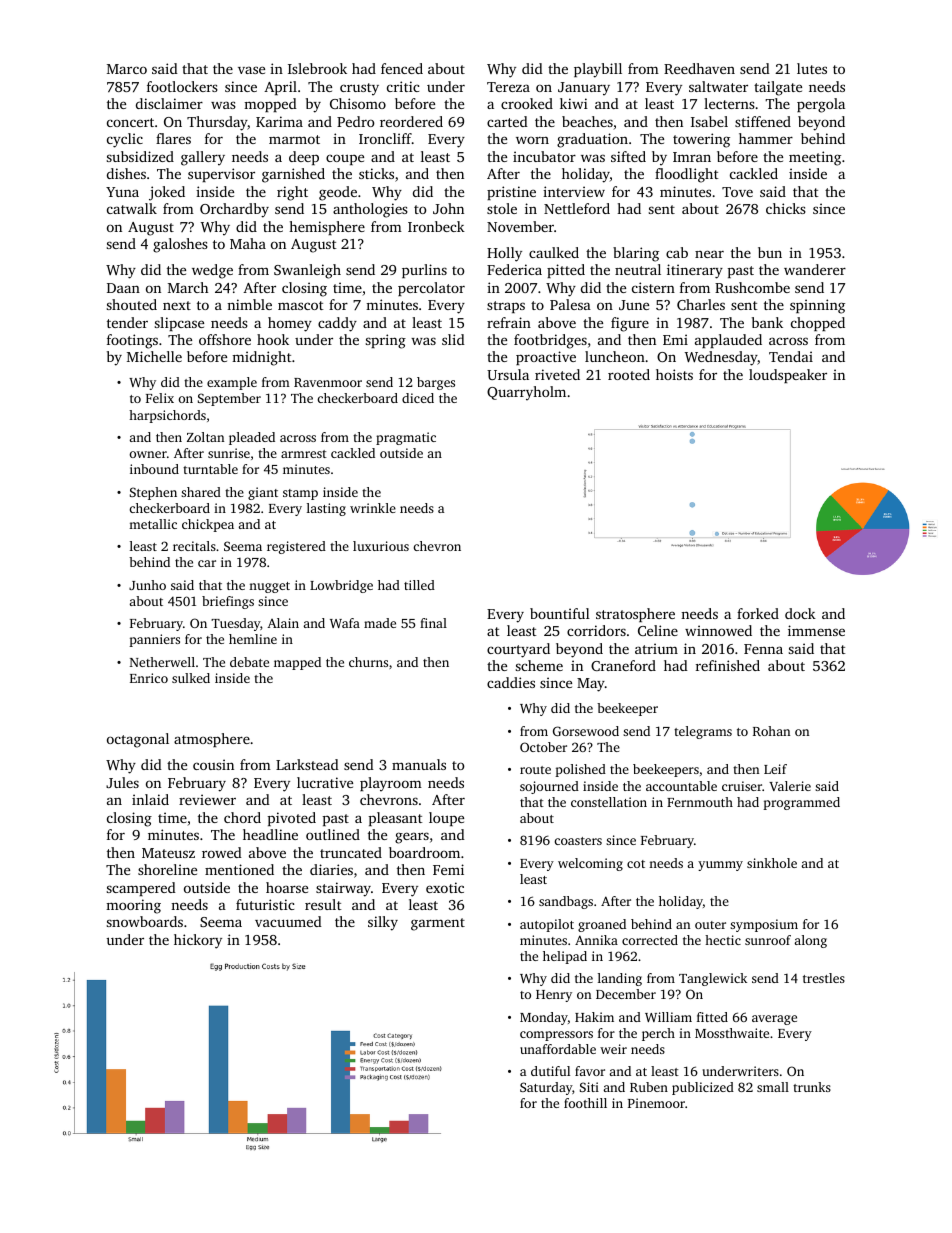 This screenshot has width=952, height=1233. I want to click on caddies, so click(511, 682).
